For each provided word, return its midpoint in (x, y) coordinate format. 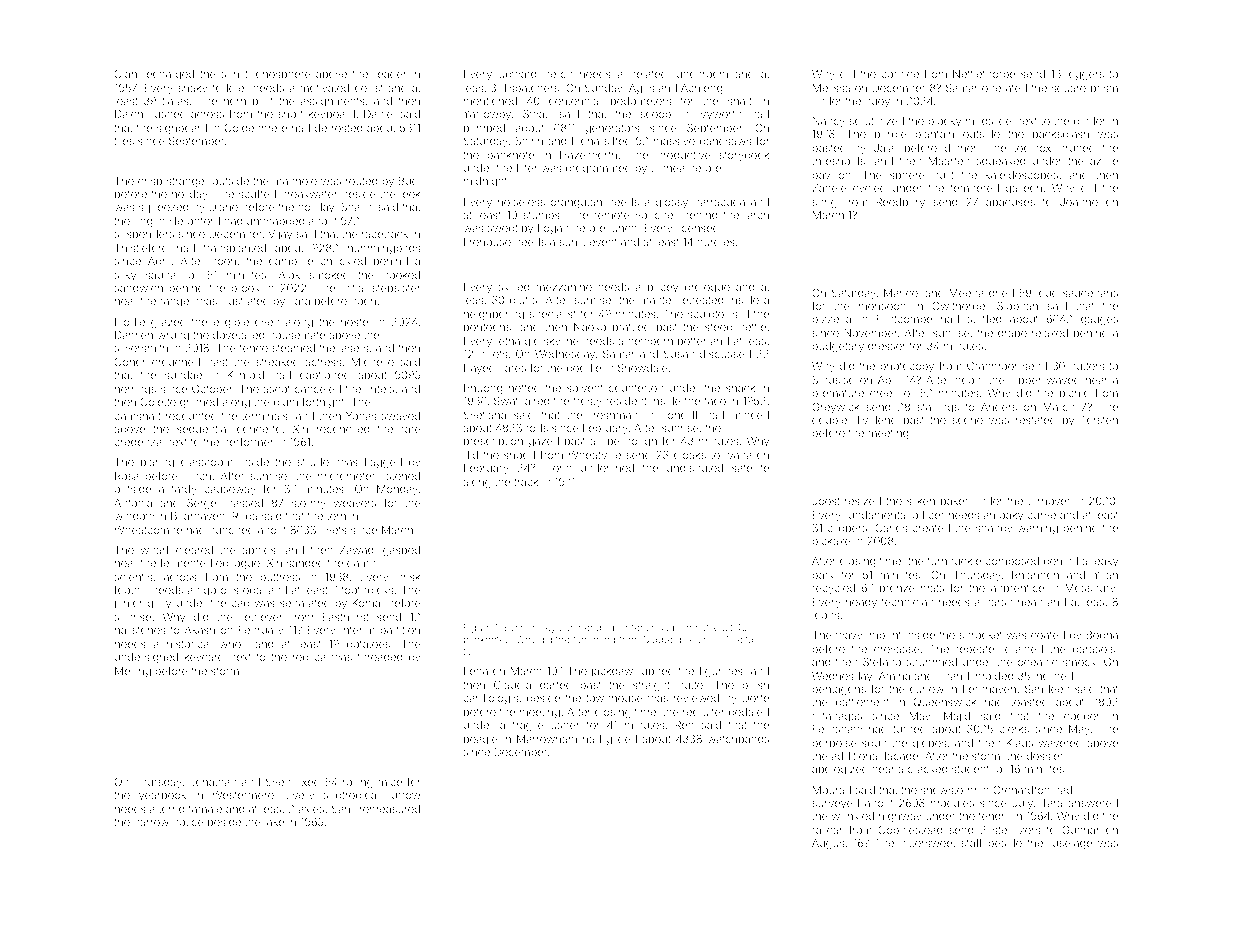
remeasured (390, 809)
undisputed (695, 469)
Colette (158, 401)
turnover (1049, 501)
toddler (230, 88)
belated (648, 74)
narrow (151, 823)
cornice (900, 74)
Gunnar (1080, 829)
